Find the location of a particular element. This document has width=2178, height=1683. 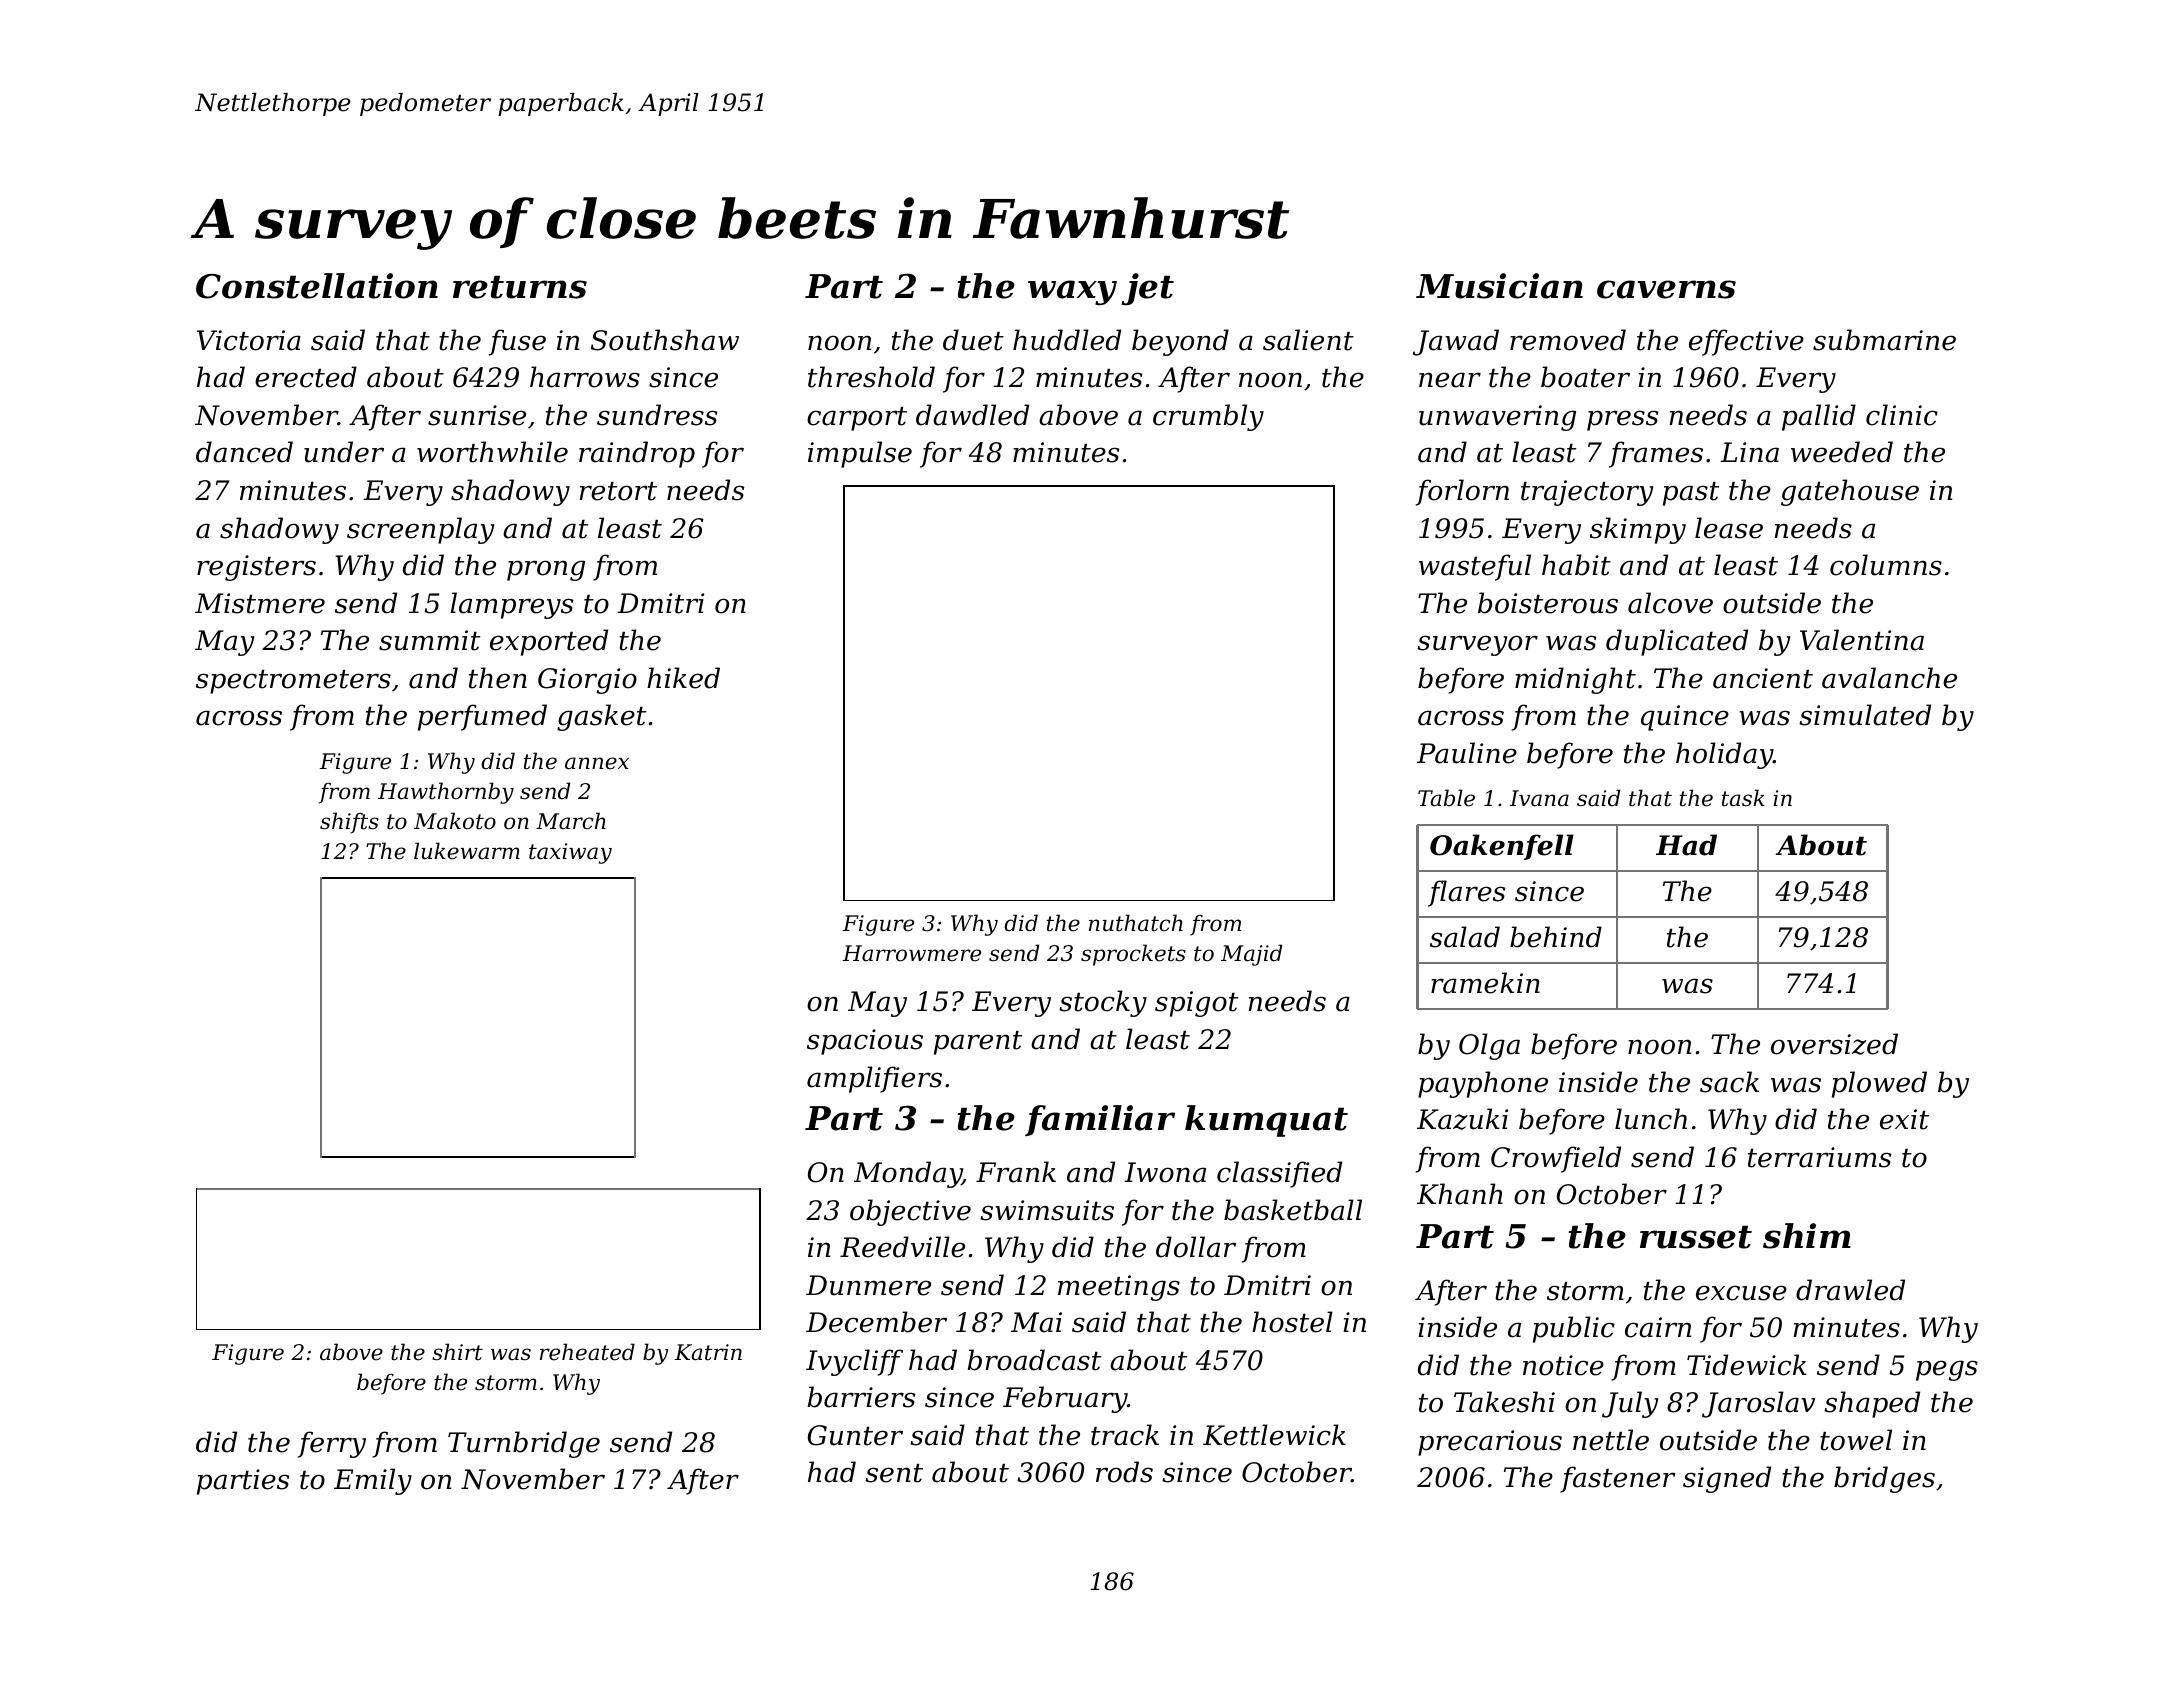

registers is located at coordinates (256, 568).
